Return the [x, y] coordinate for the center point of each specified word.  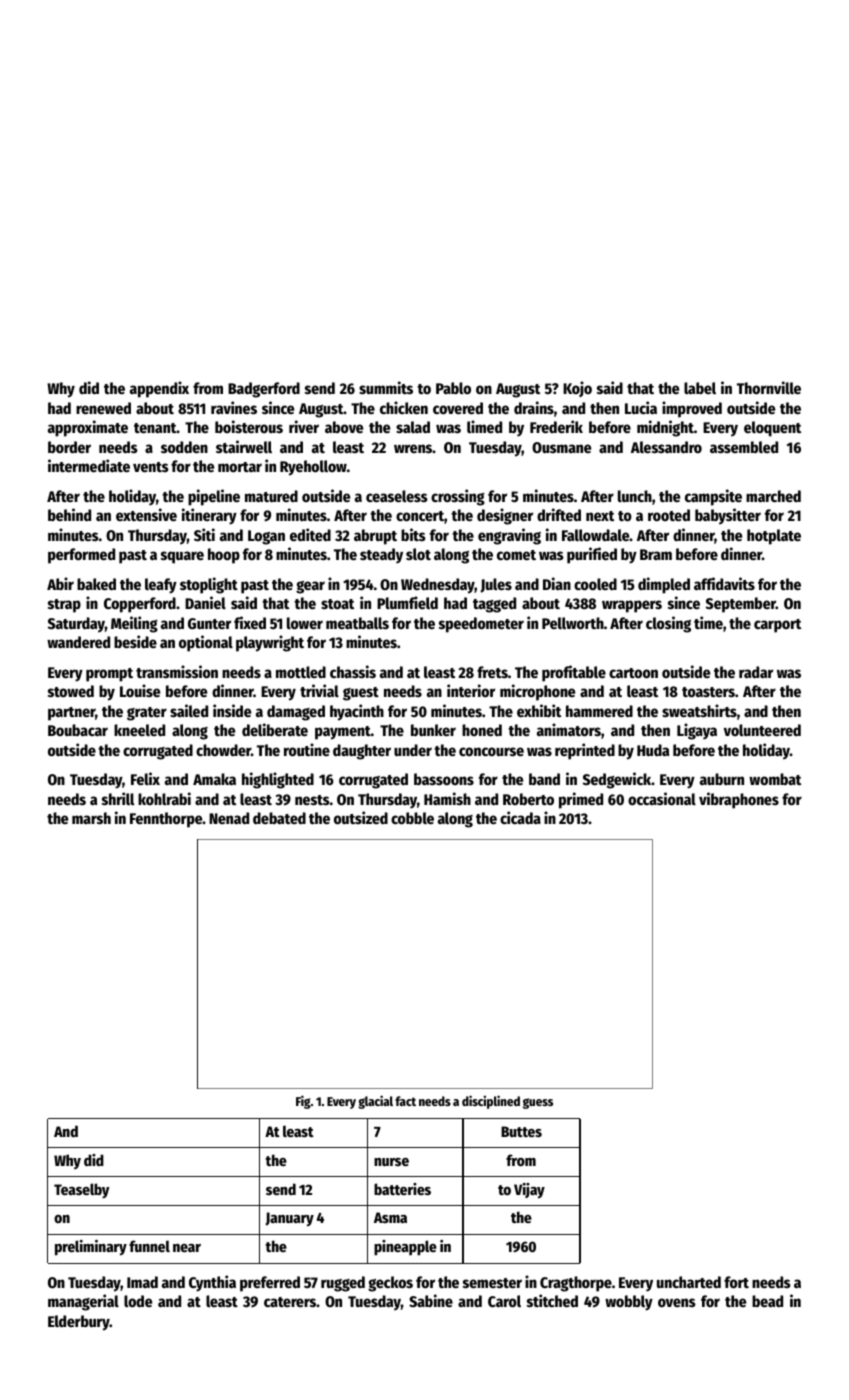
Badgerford [264, 390]
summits [386, 387]
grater [147, 714]
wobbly [629, 1303]
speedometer [481, 625]
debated [279, 818]
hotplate [774, 537]
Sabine [431, 1300]
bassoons [444, 779]
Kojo [577, 389]
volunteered [762, 730]
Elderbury [79, 1323]
